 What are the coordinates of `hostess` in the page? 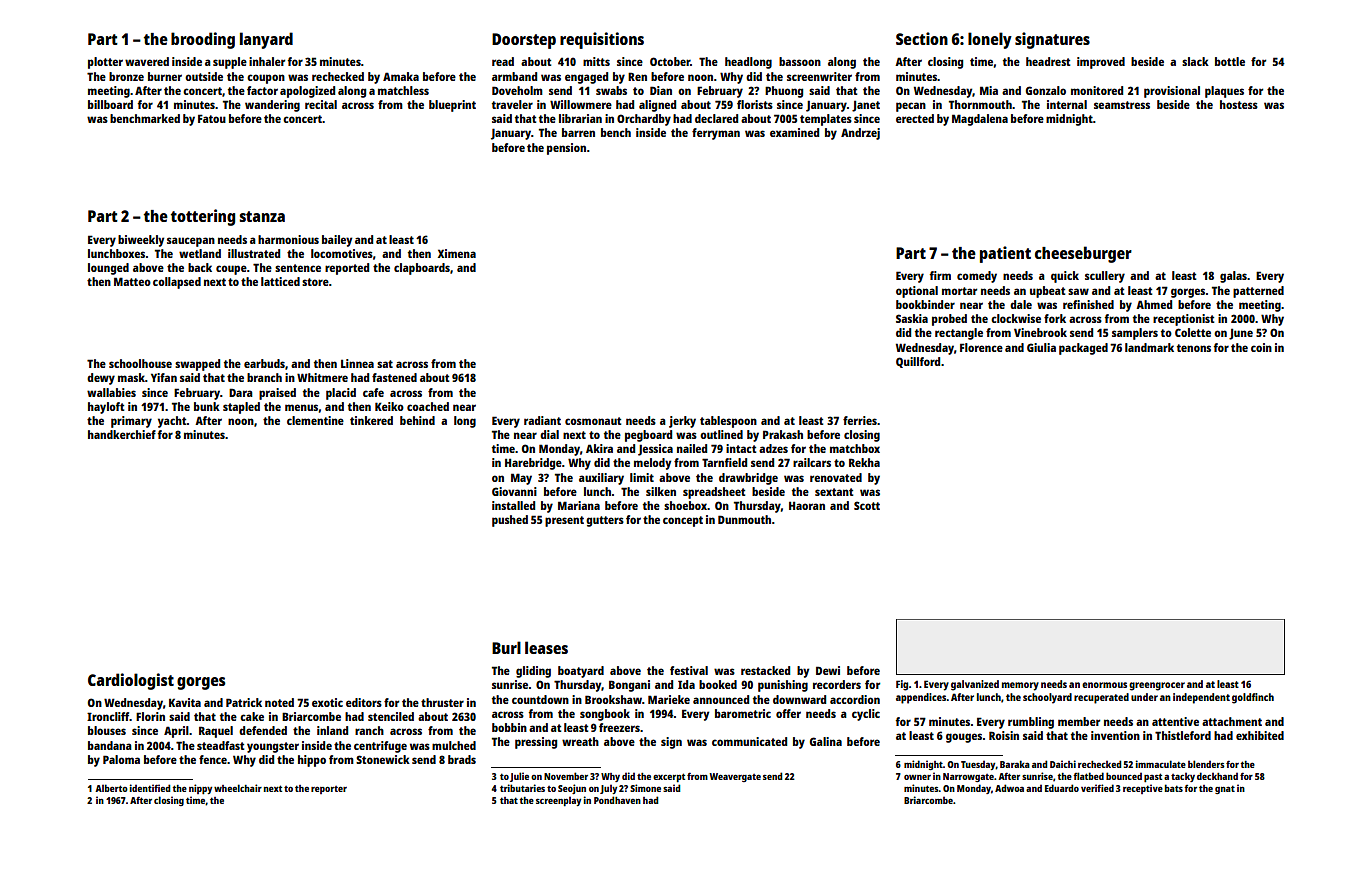 It's located at (1239, 104).
